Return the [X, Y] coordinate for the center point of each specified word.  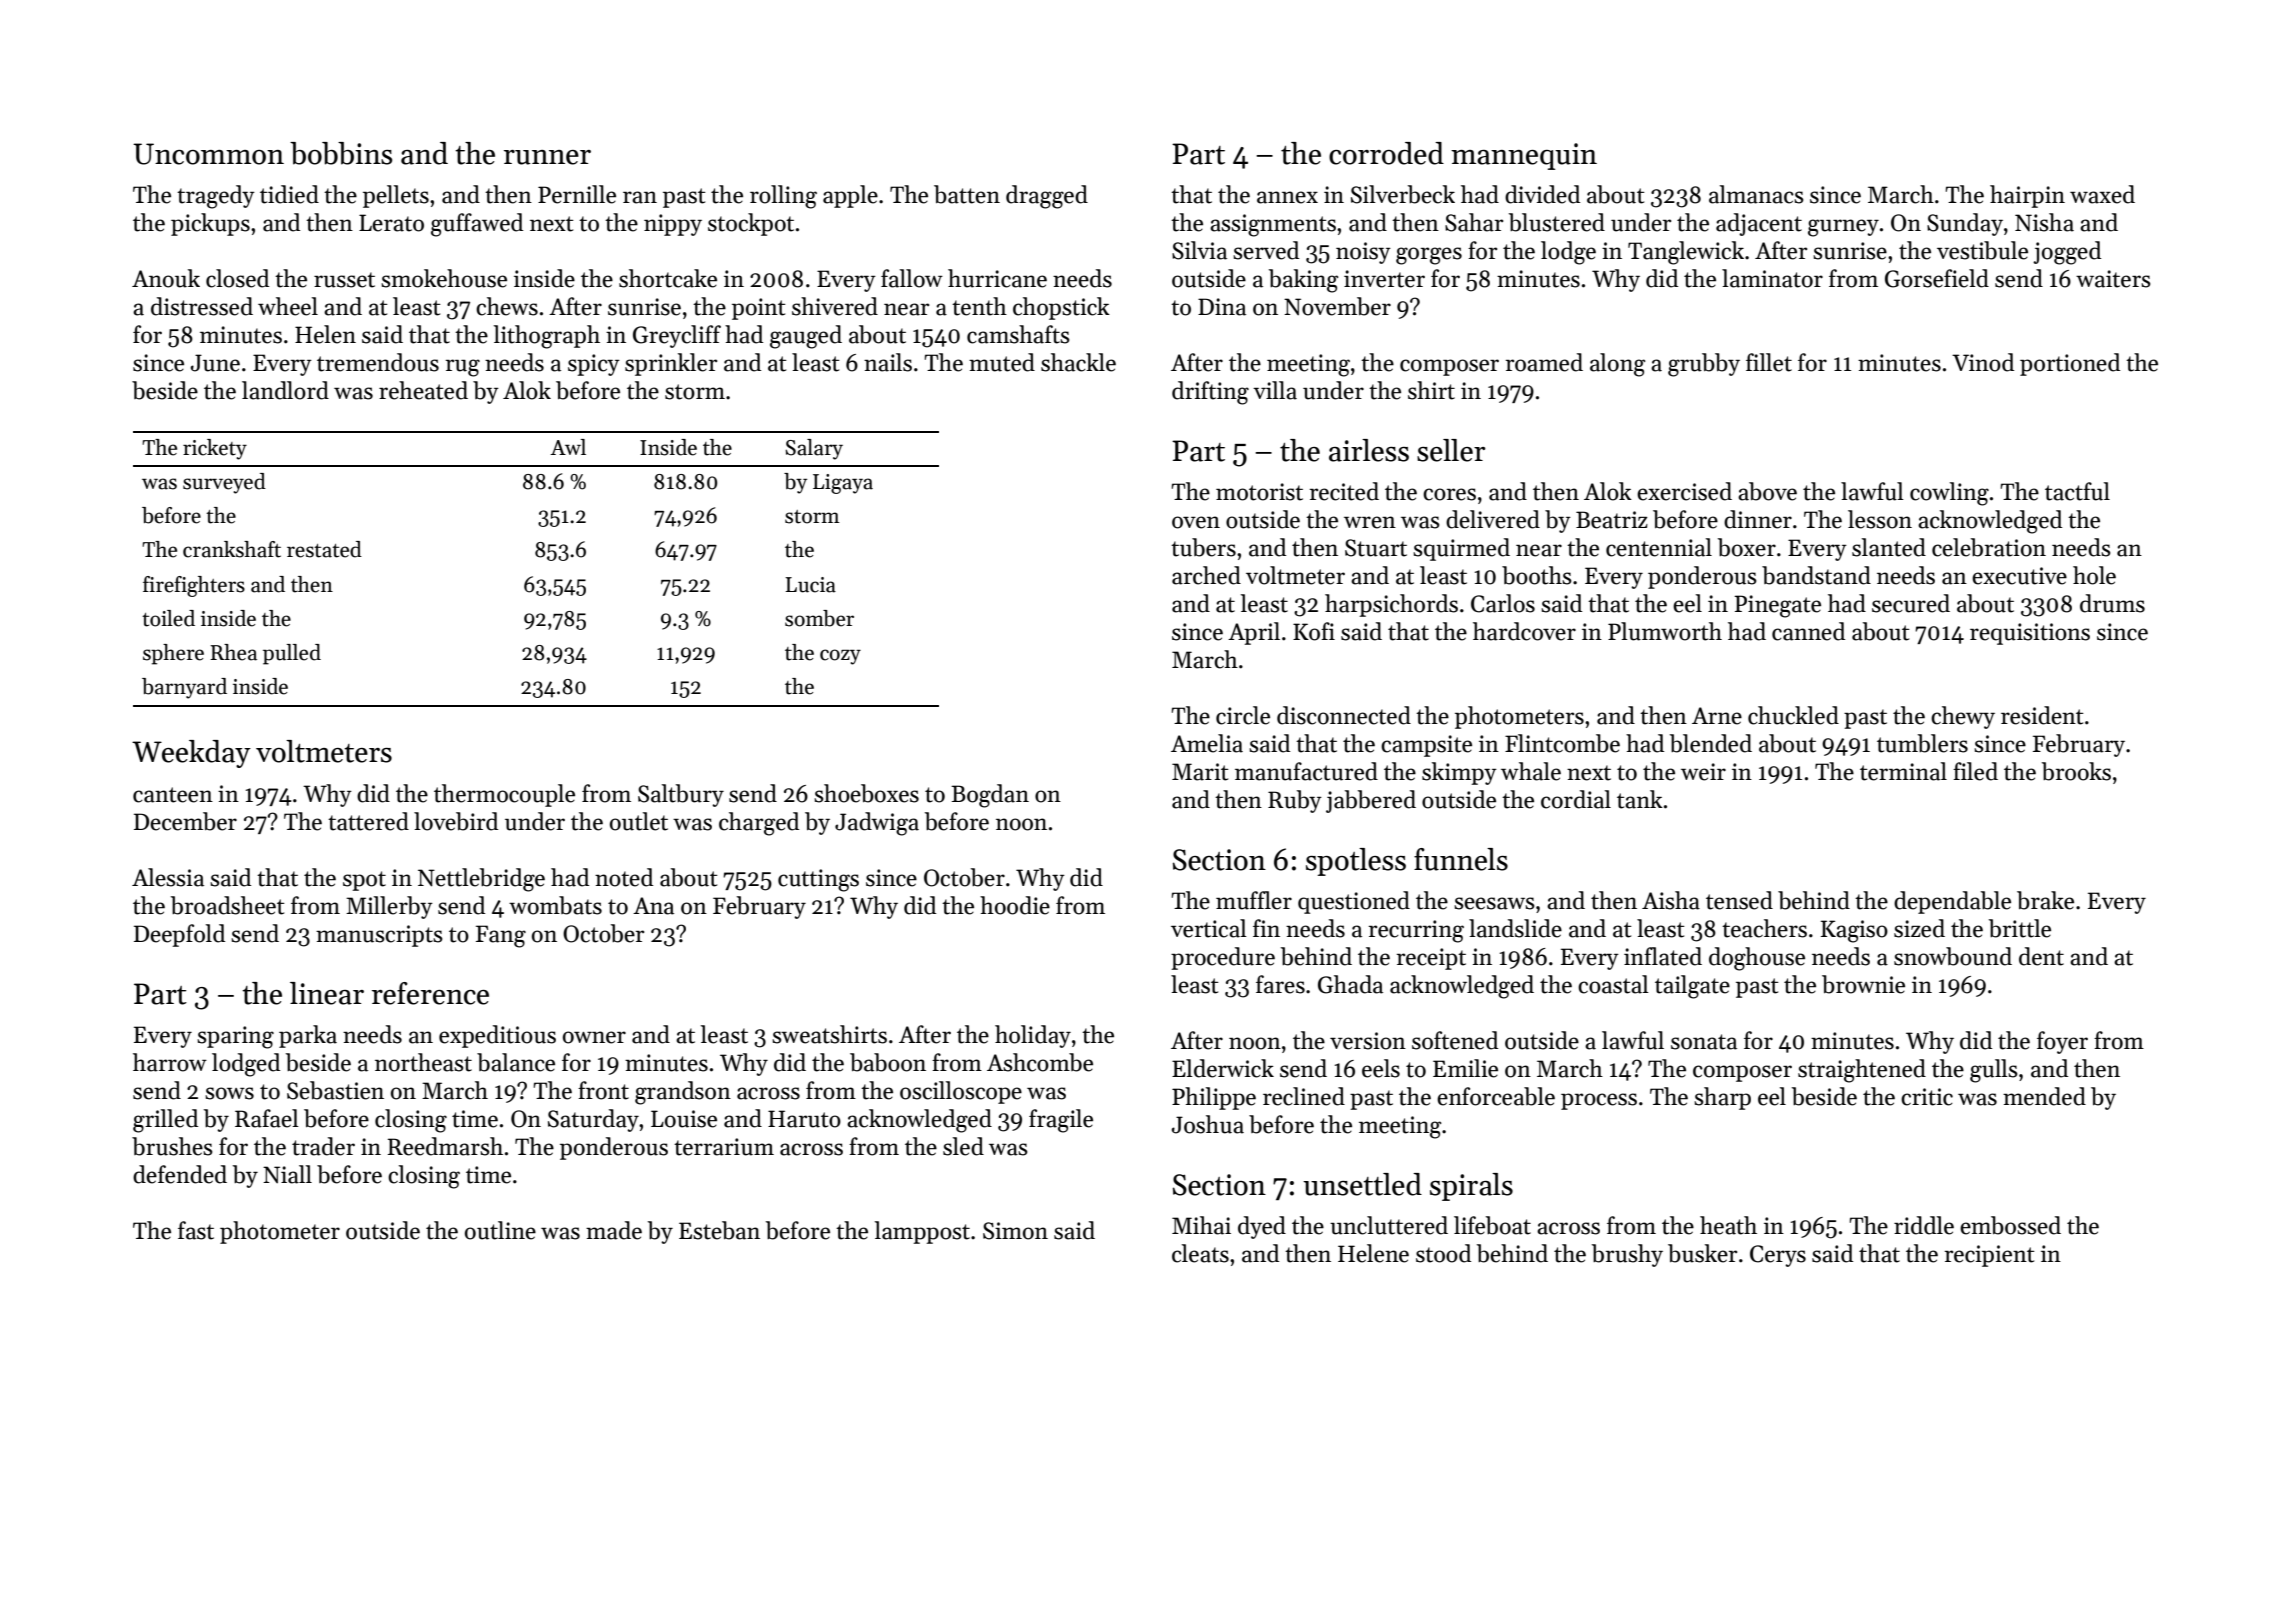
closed [237, 278]
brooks [2076, 771]
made [614, 1230]
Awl [568, 447]
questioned [1354, 902]
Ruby [1295, 801]
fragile [1061, 1121]
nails [888, 362]
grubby [1704, 365]
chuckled [1793, 715]
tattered [368, 821]
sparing [235, 1037]
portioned [2070, 364]
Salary [814, 449]
